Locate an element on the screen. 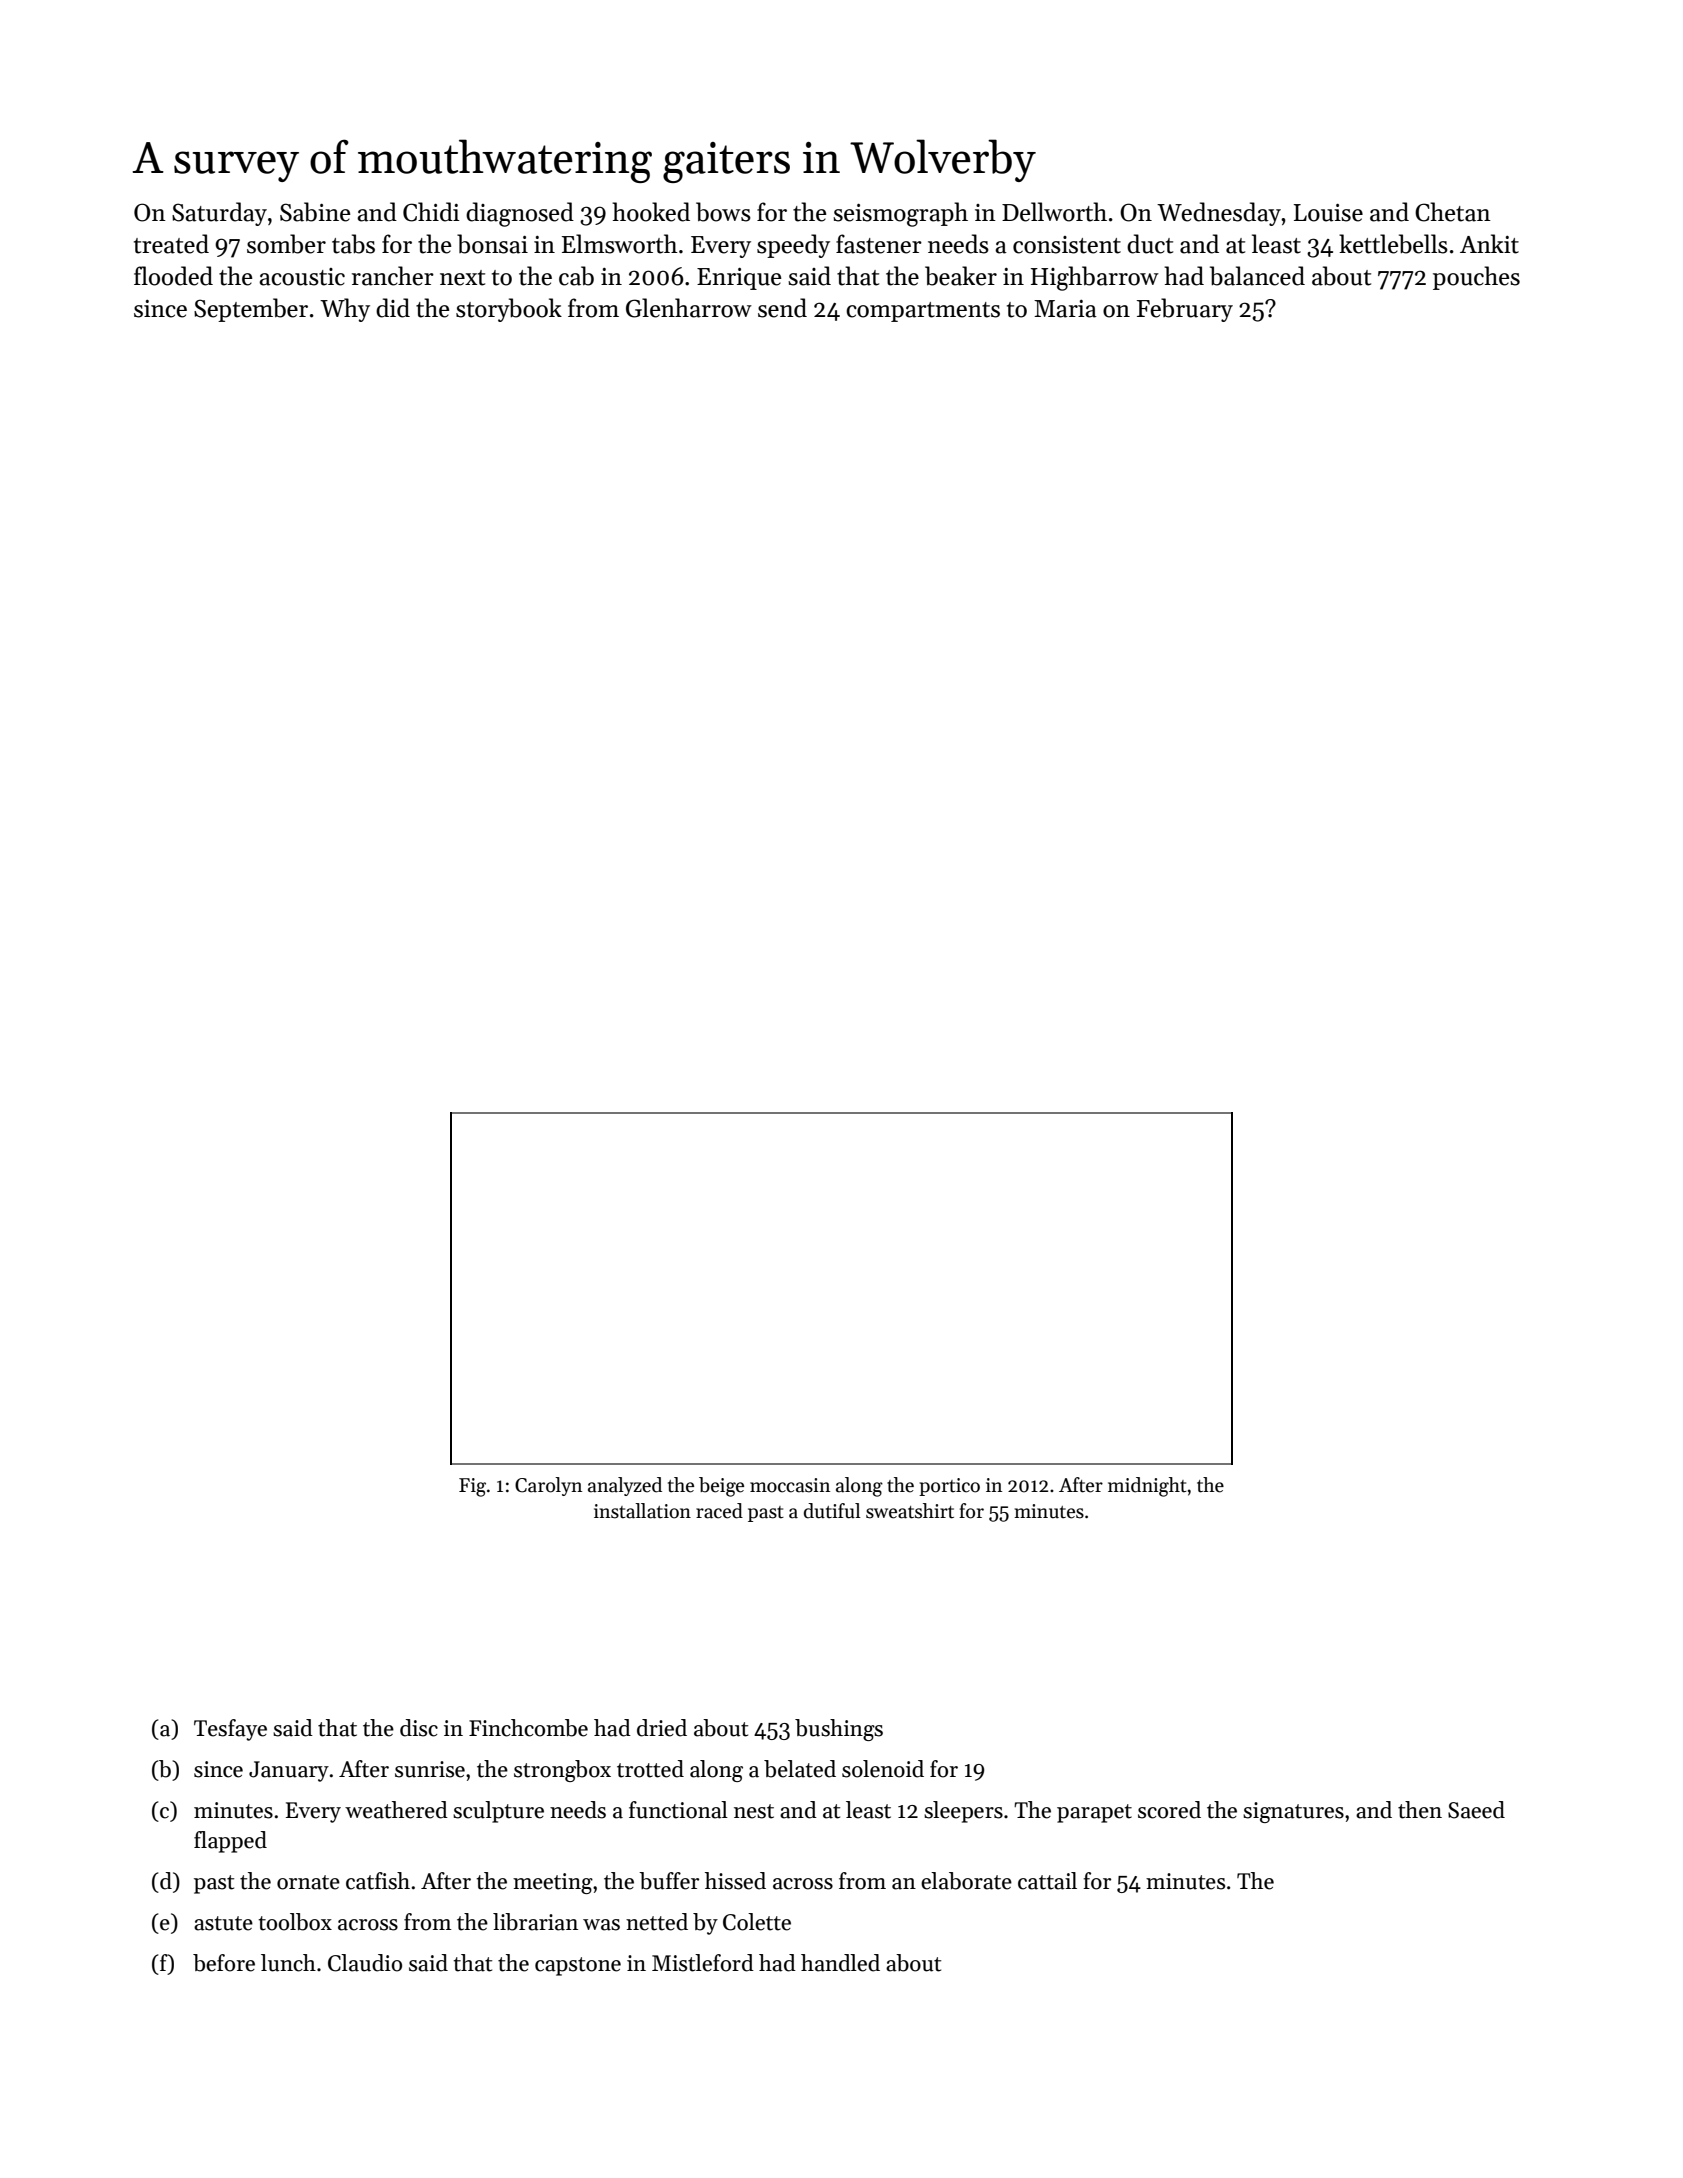 This screenshot has width=1683, height=2178. midnight is located at coordinates (1147, 1487).
